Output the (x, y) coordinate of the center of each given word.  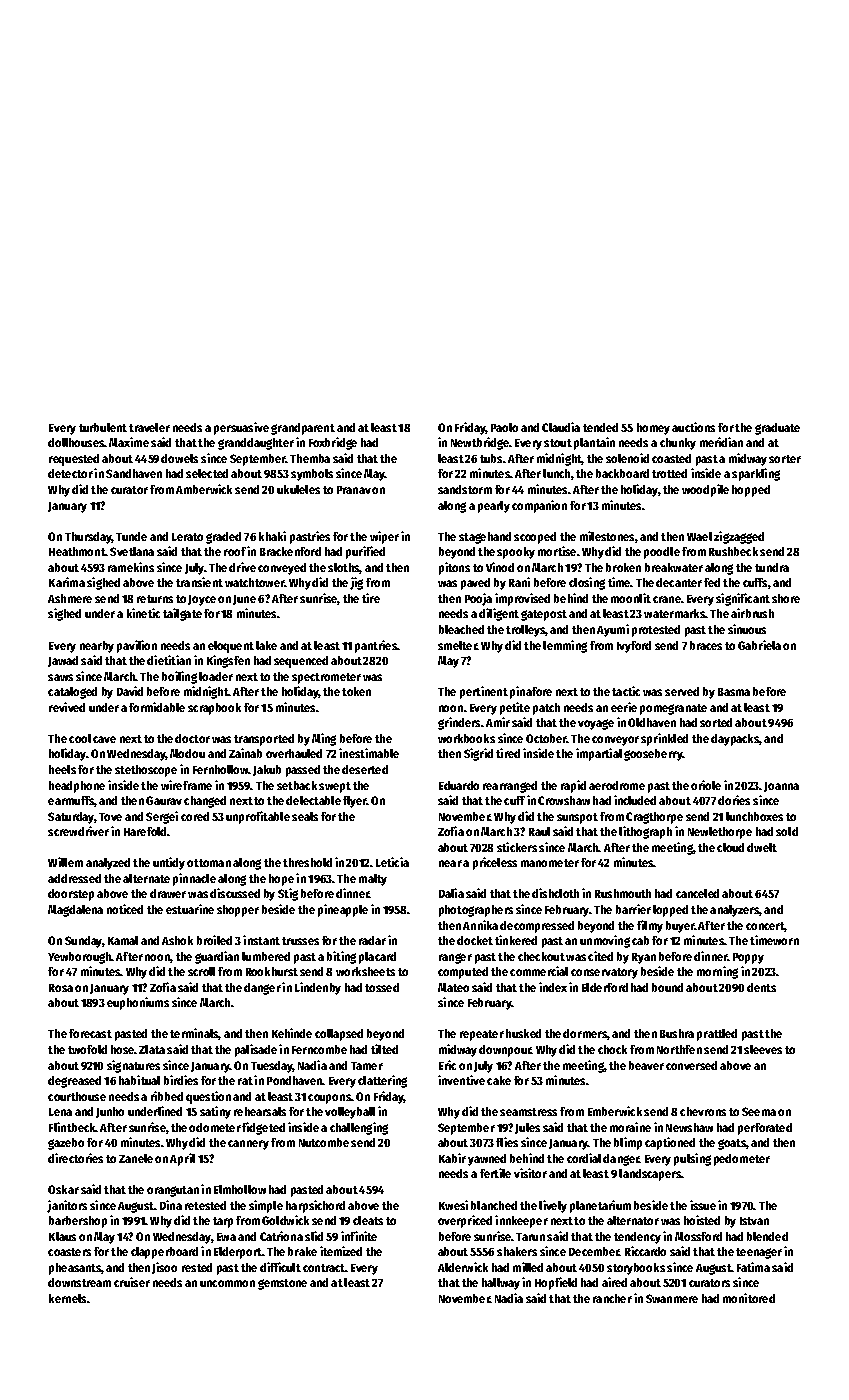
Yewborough (79, 958)
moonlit (631, 598)
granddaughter (256, 444)
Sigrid (478, 754)
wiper (384, 537)
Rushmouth (623, 893)
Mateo (453, 987)
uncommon (227, 1283)
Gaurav (164, 800)
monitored (749, 1298)
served (682, 691)
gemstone (282, 1284)
